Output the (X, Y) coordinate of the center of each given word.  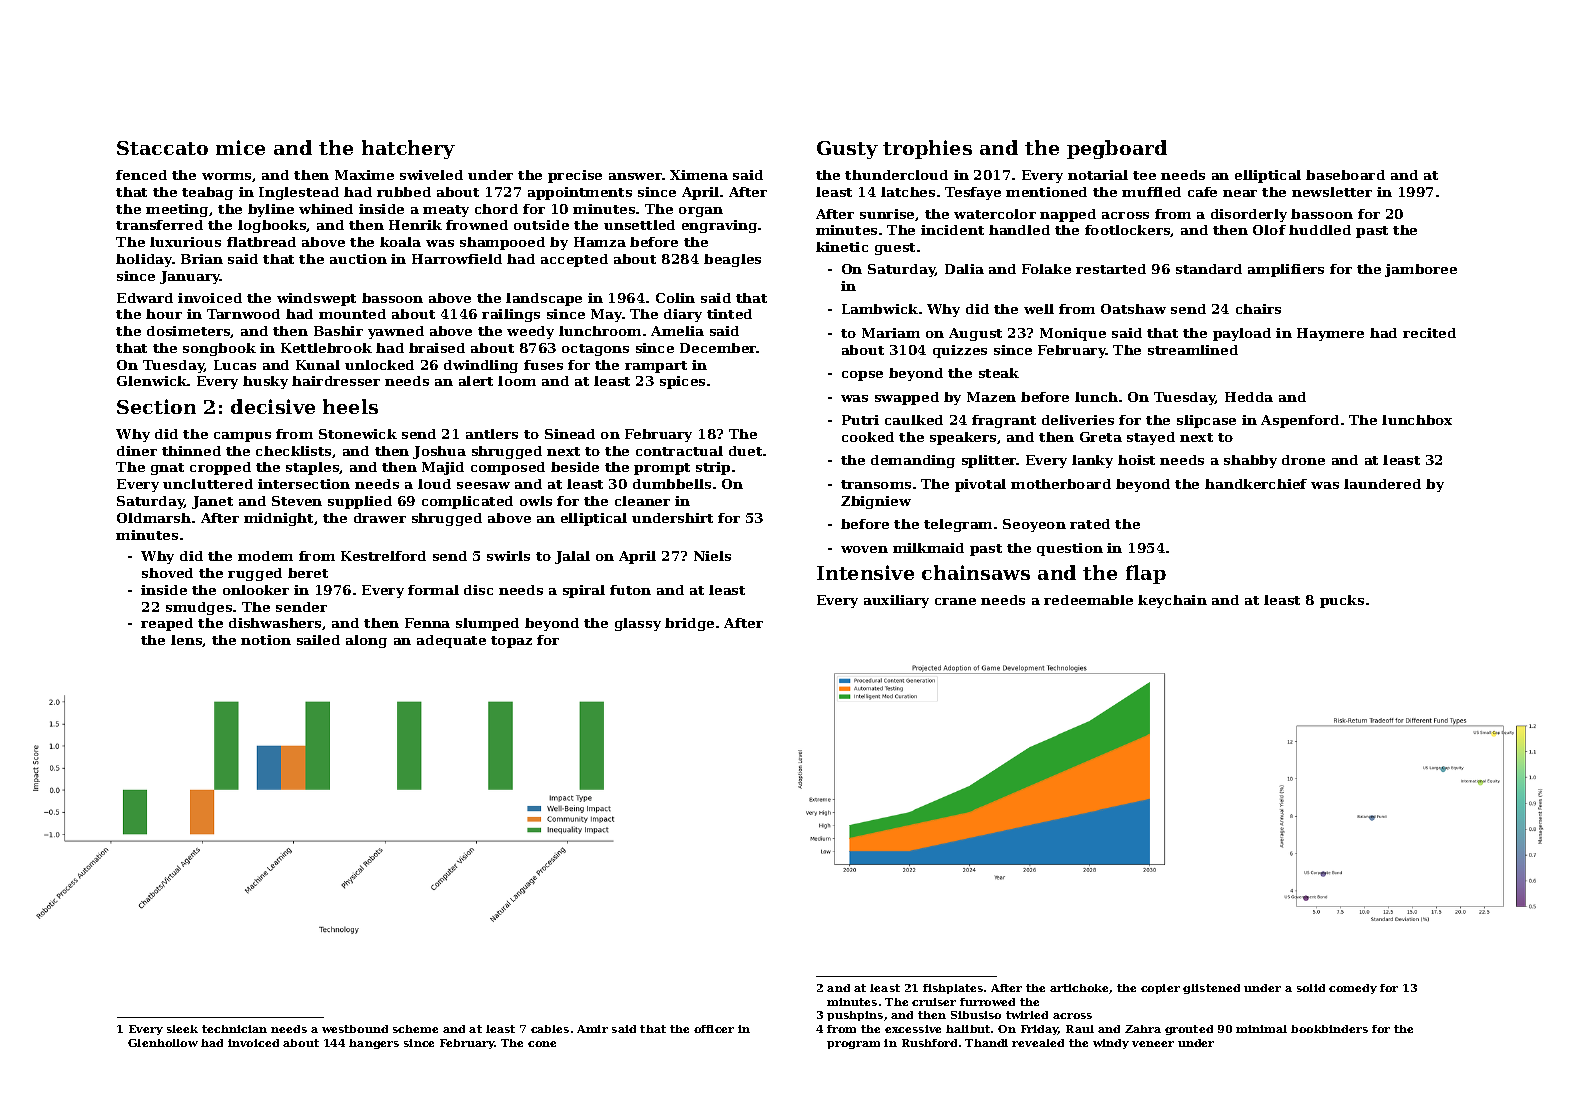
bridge (689, 624)
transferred (159, 225)
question (1070, 549)
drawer (380, 518)
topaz (511, 642)
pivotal (980, 485)
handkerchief (1256, 484)
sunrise (887, 214)
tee (1144, 175)
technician (234, 1029)
